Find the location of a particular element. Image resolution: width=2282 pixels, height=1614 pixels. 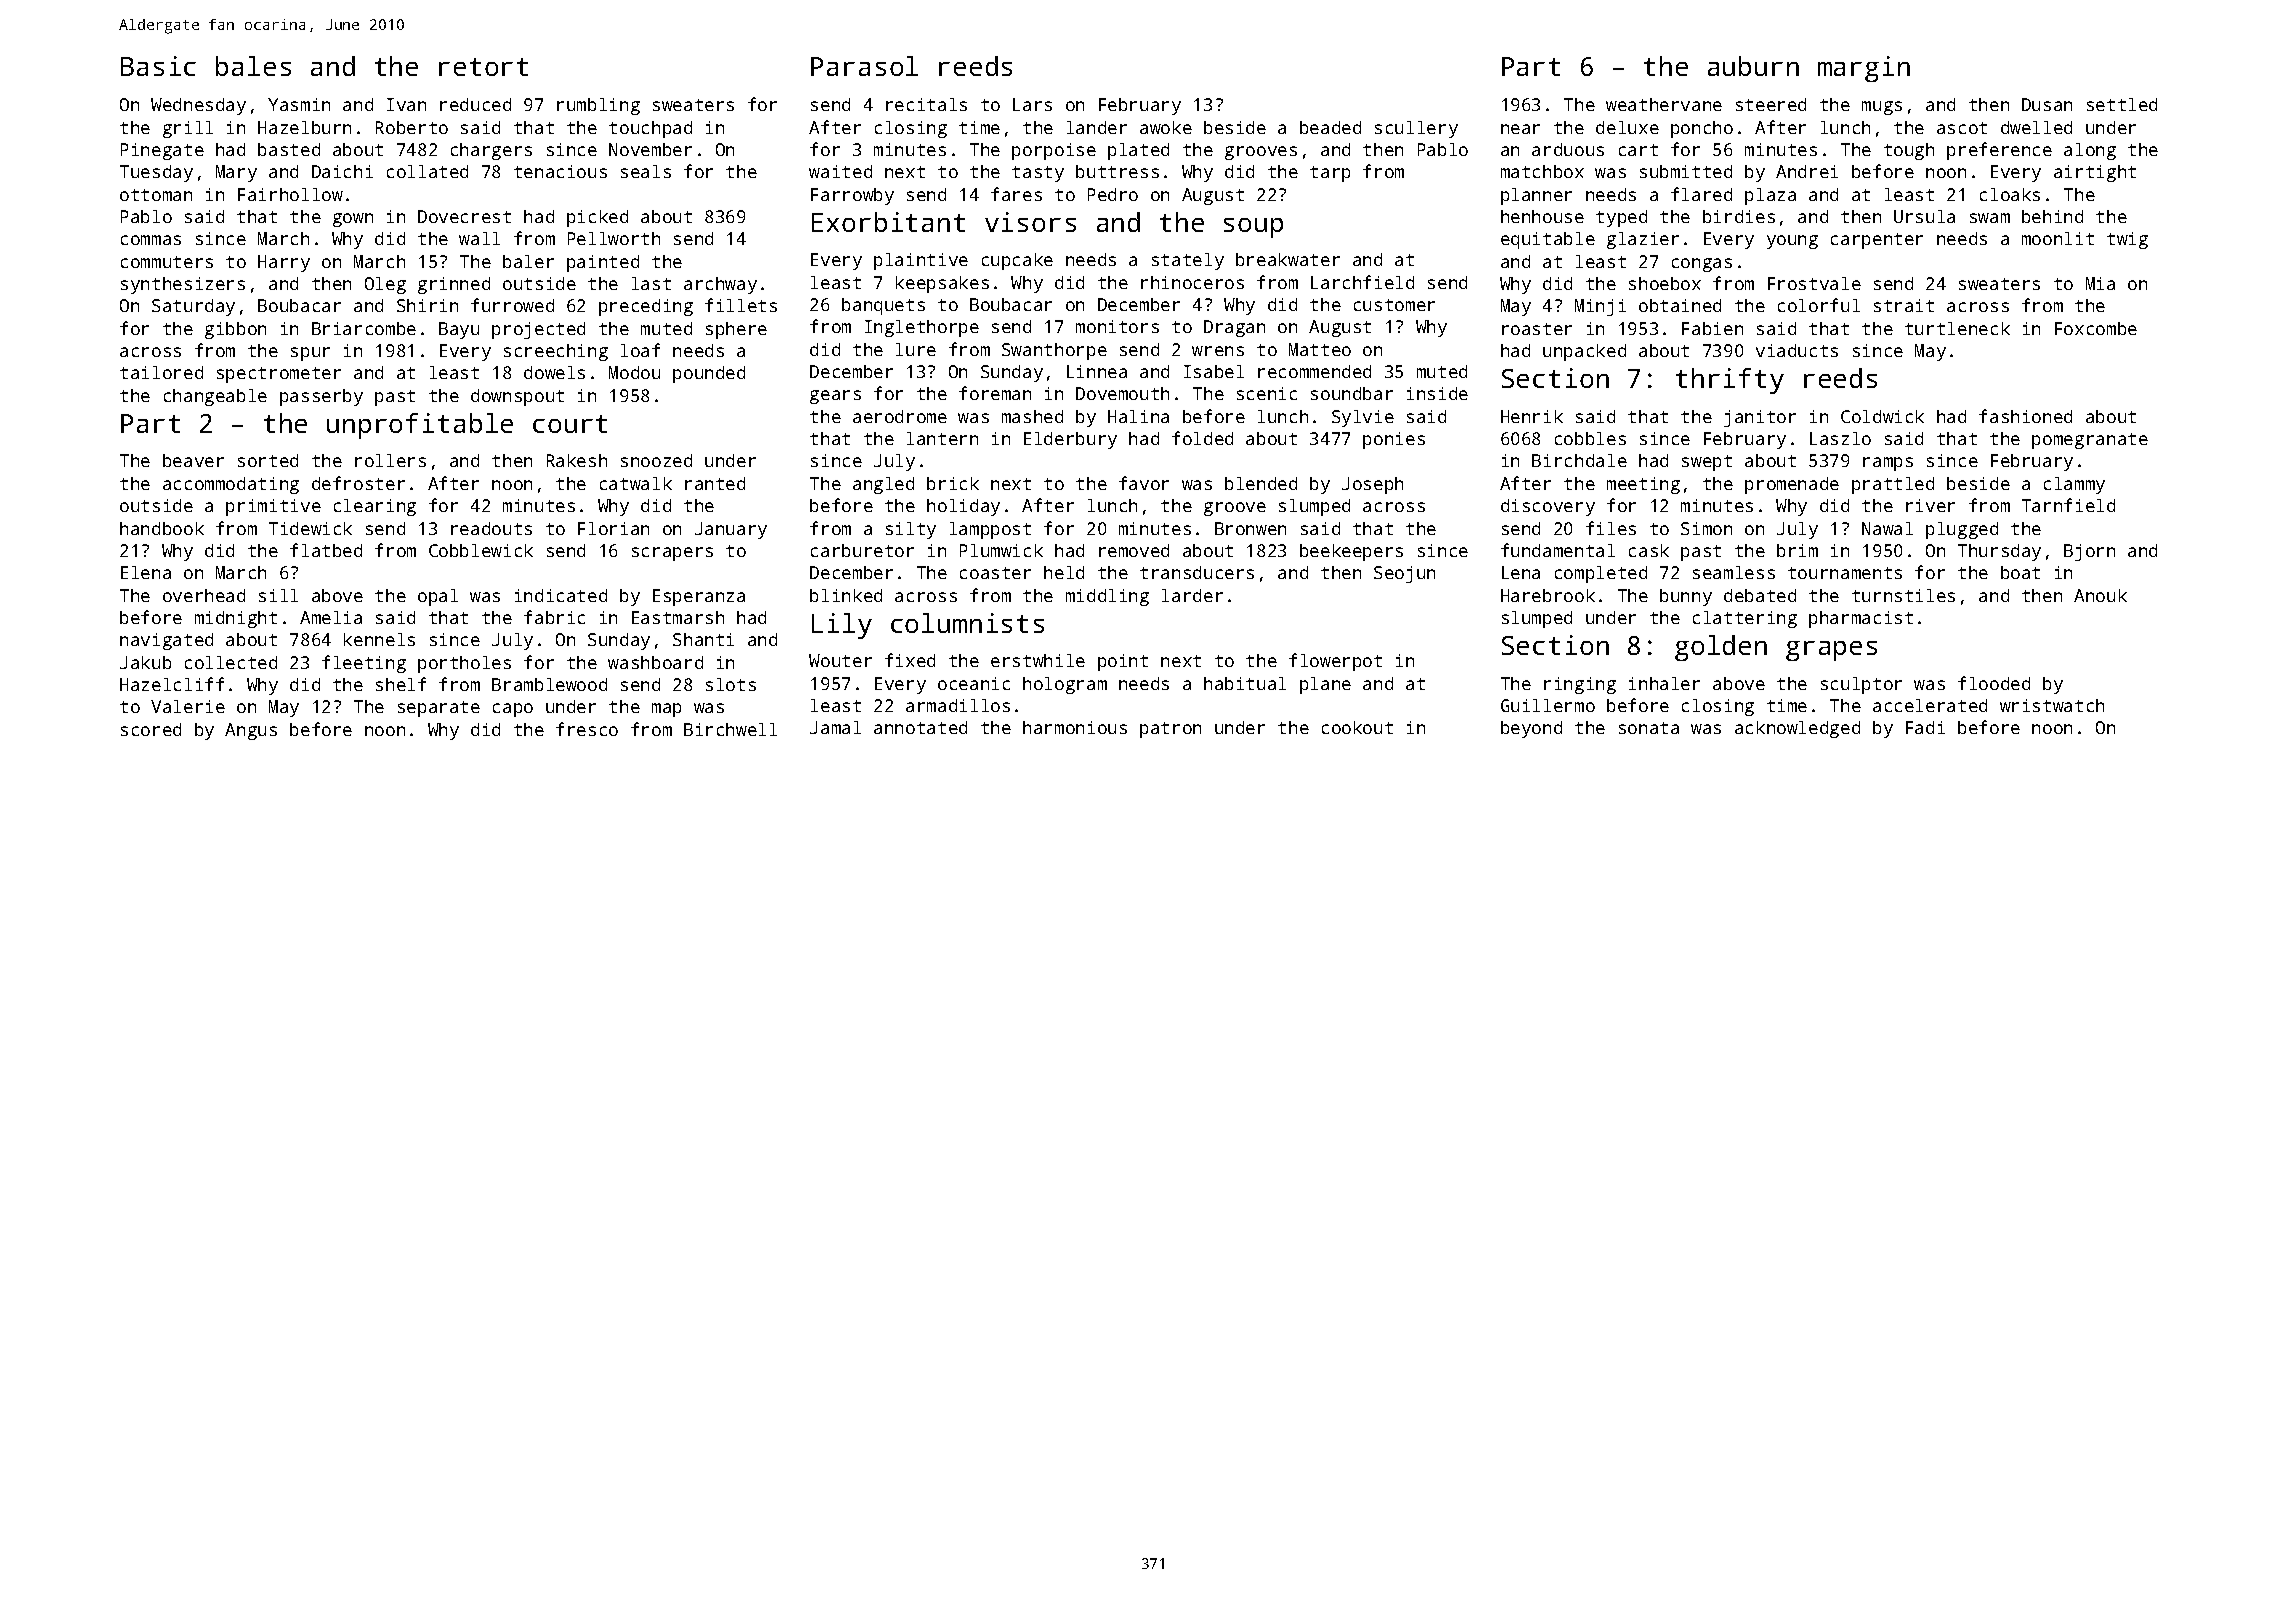

grapes is located at coordinates (1831, 651).
